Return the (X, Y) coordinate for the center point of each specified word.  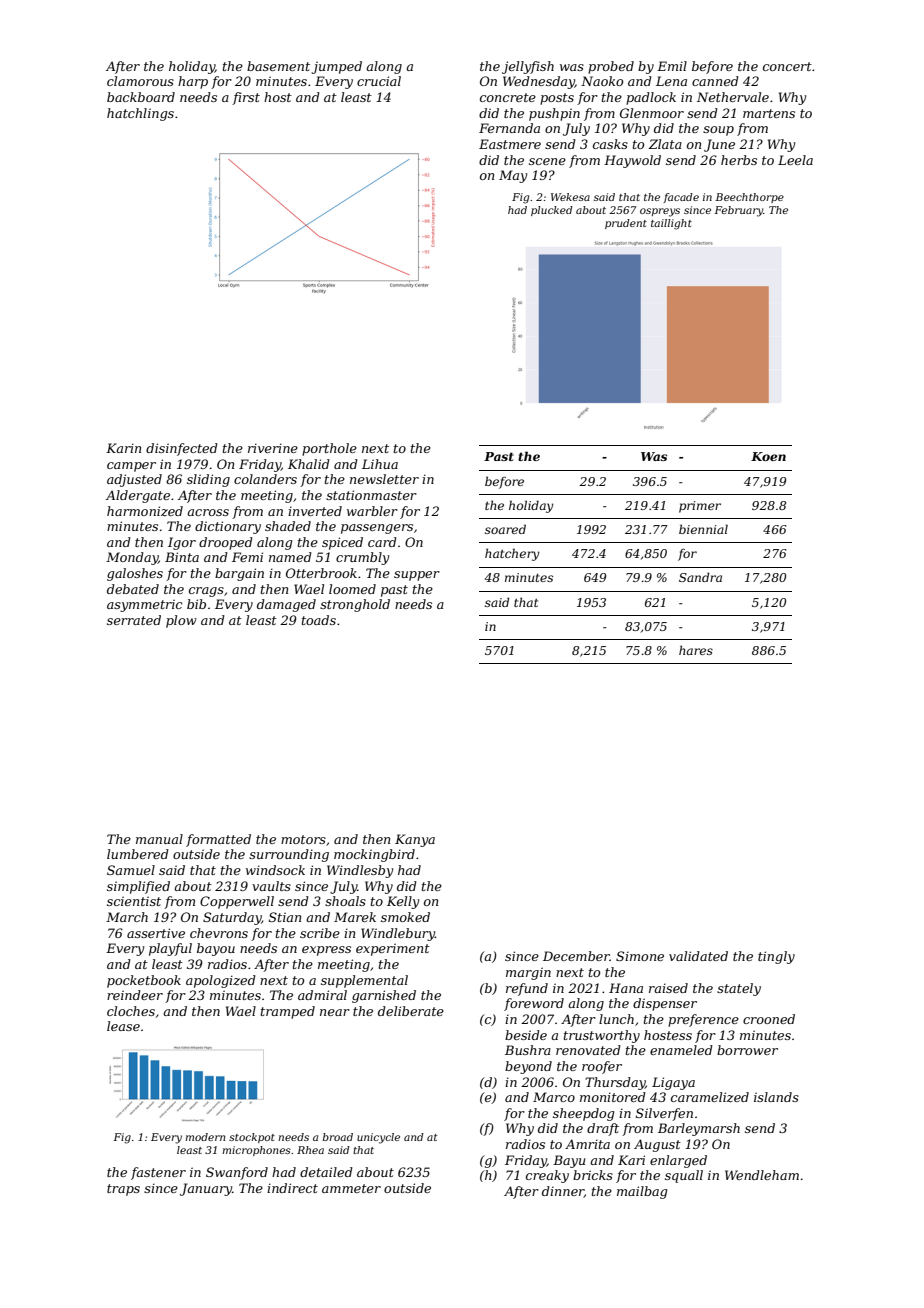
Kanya (415, 840)
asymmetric (144, 605)
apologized (221, 981)
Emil (672, 66)
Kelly (403, 902)
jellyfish (528, 67)
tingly (776, 957)
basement (278, 66)
